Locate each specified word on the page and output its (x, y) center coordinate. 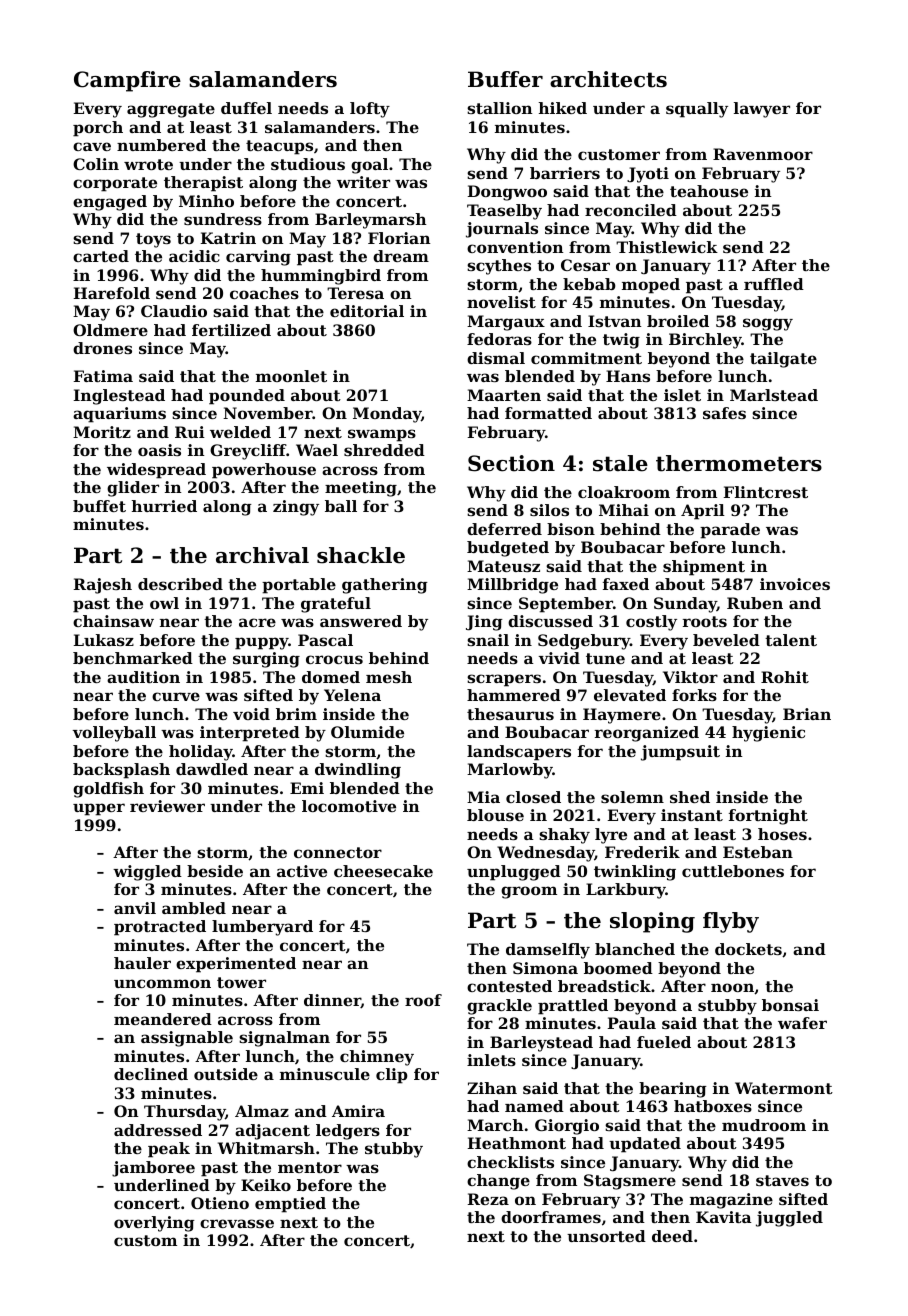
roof (423, 1000)
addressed (158, 1130)
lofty (370, 110)
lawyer (762, 110)
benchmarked (133, 658)
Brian (807, 714)
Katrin (228, 238)
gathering (385, 586)
